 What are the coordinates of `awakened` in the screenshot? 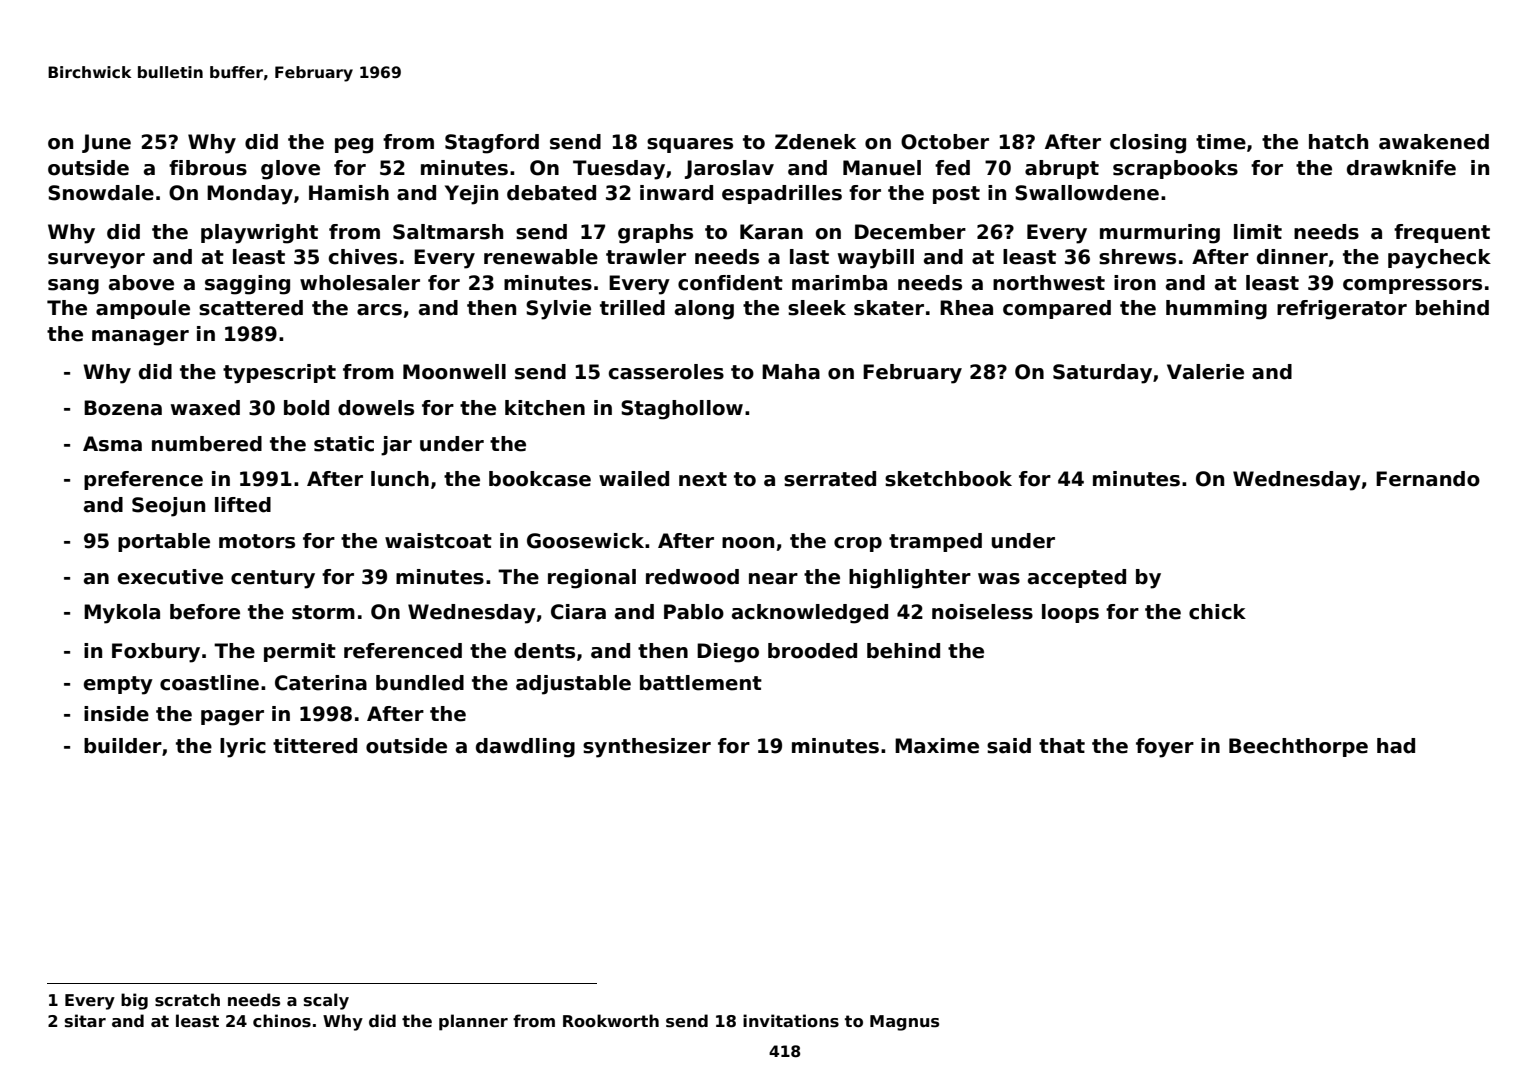 It's located at (1434, 142).
